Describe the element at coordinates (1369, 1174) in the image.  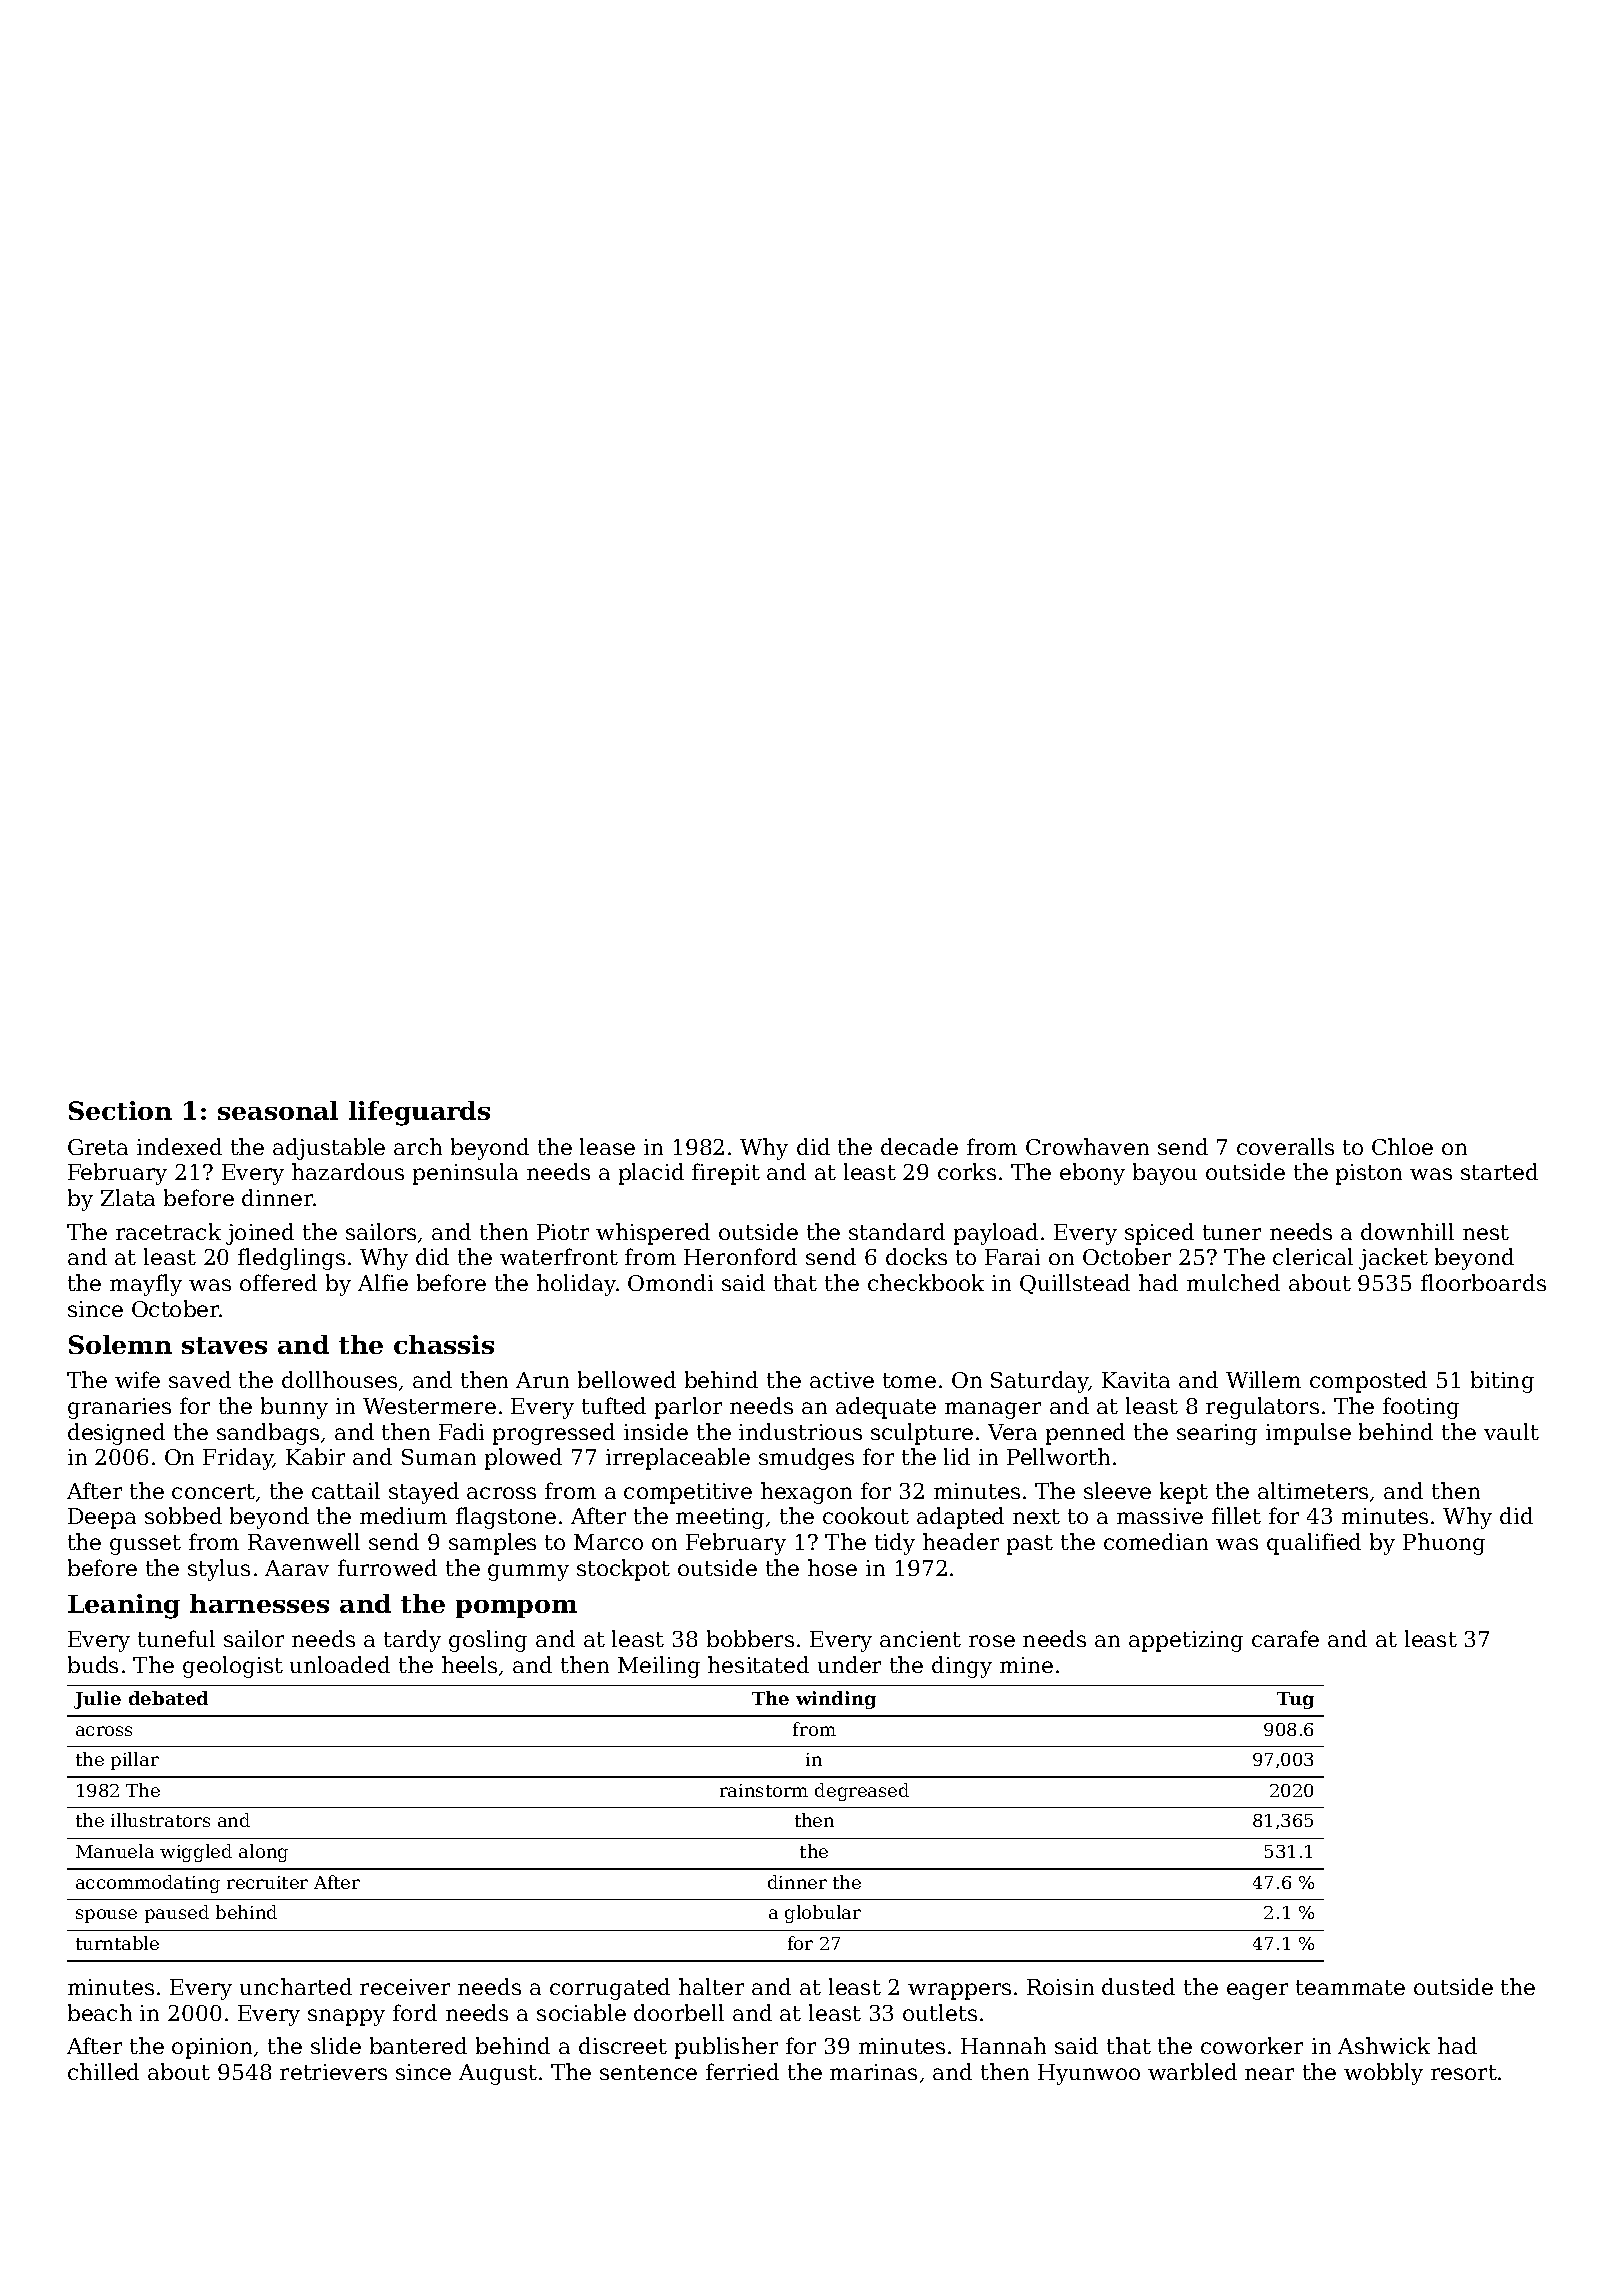
I see `piston` at that location.
